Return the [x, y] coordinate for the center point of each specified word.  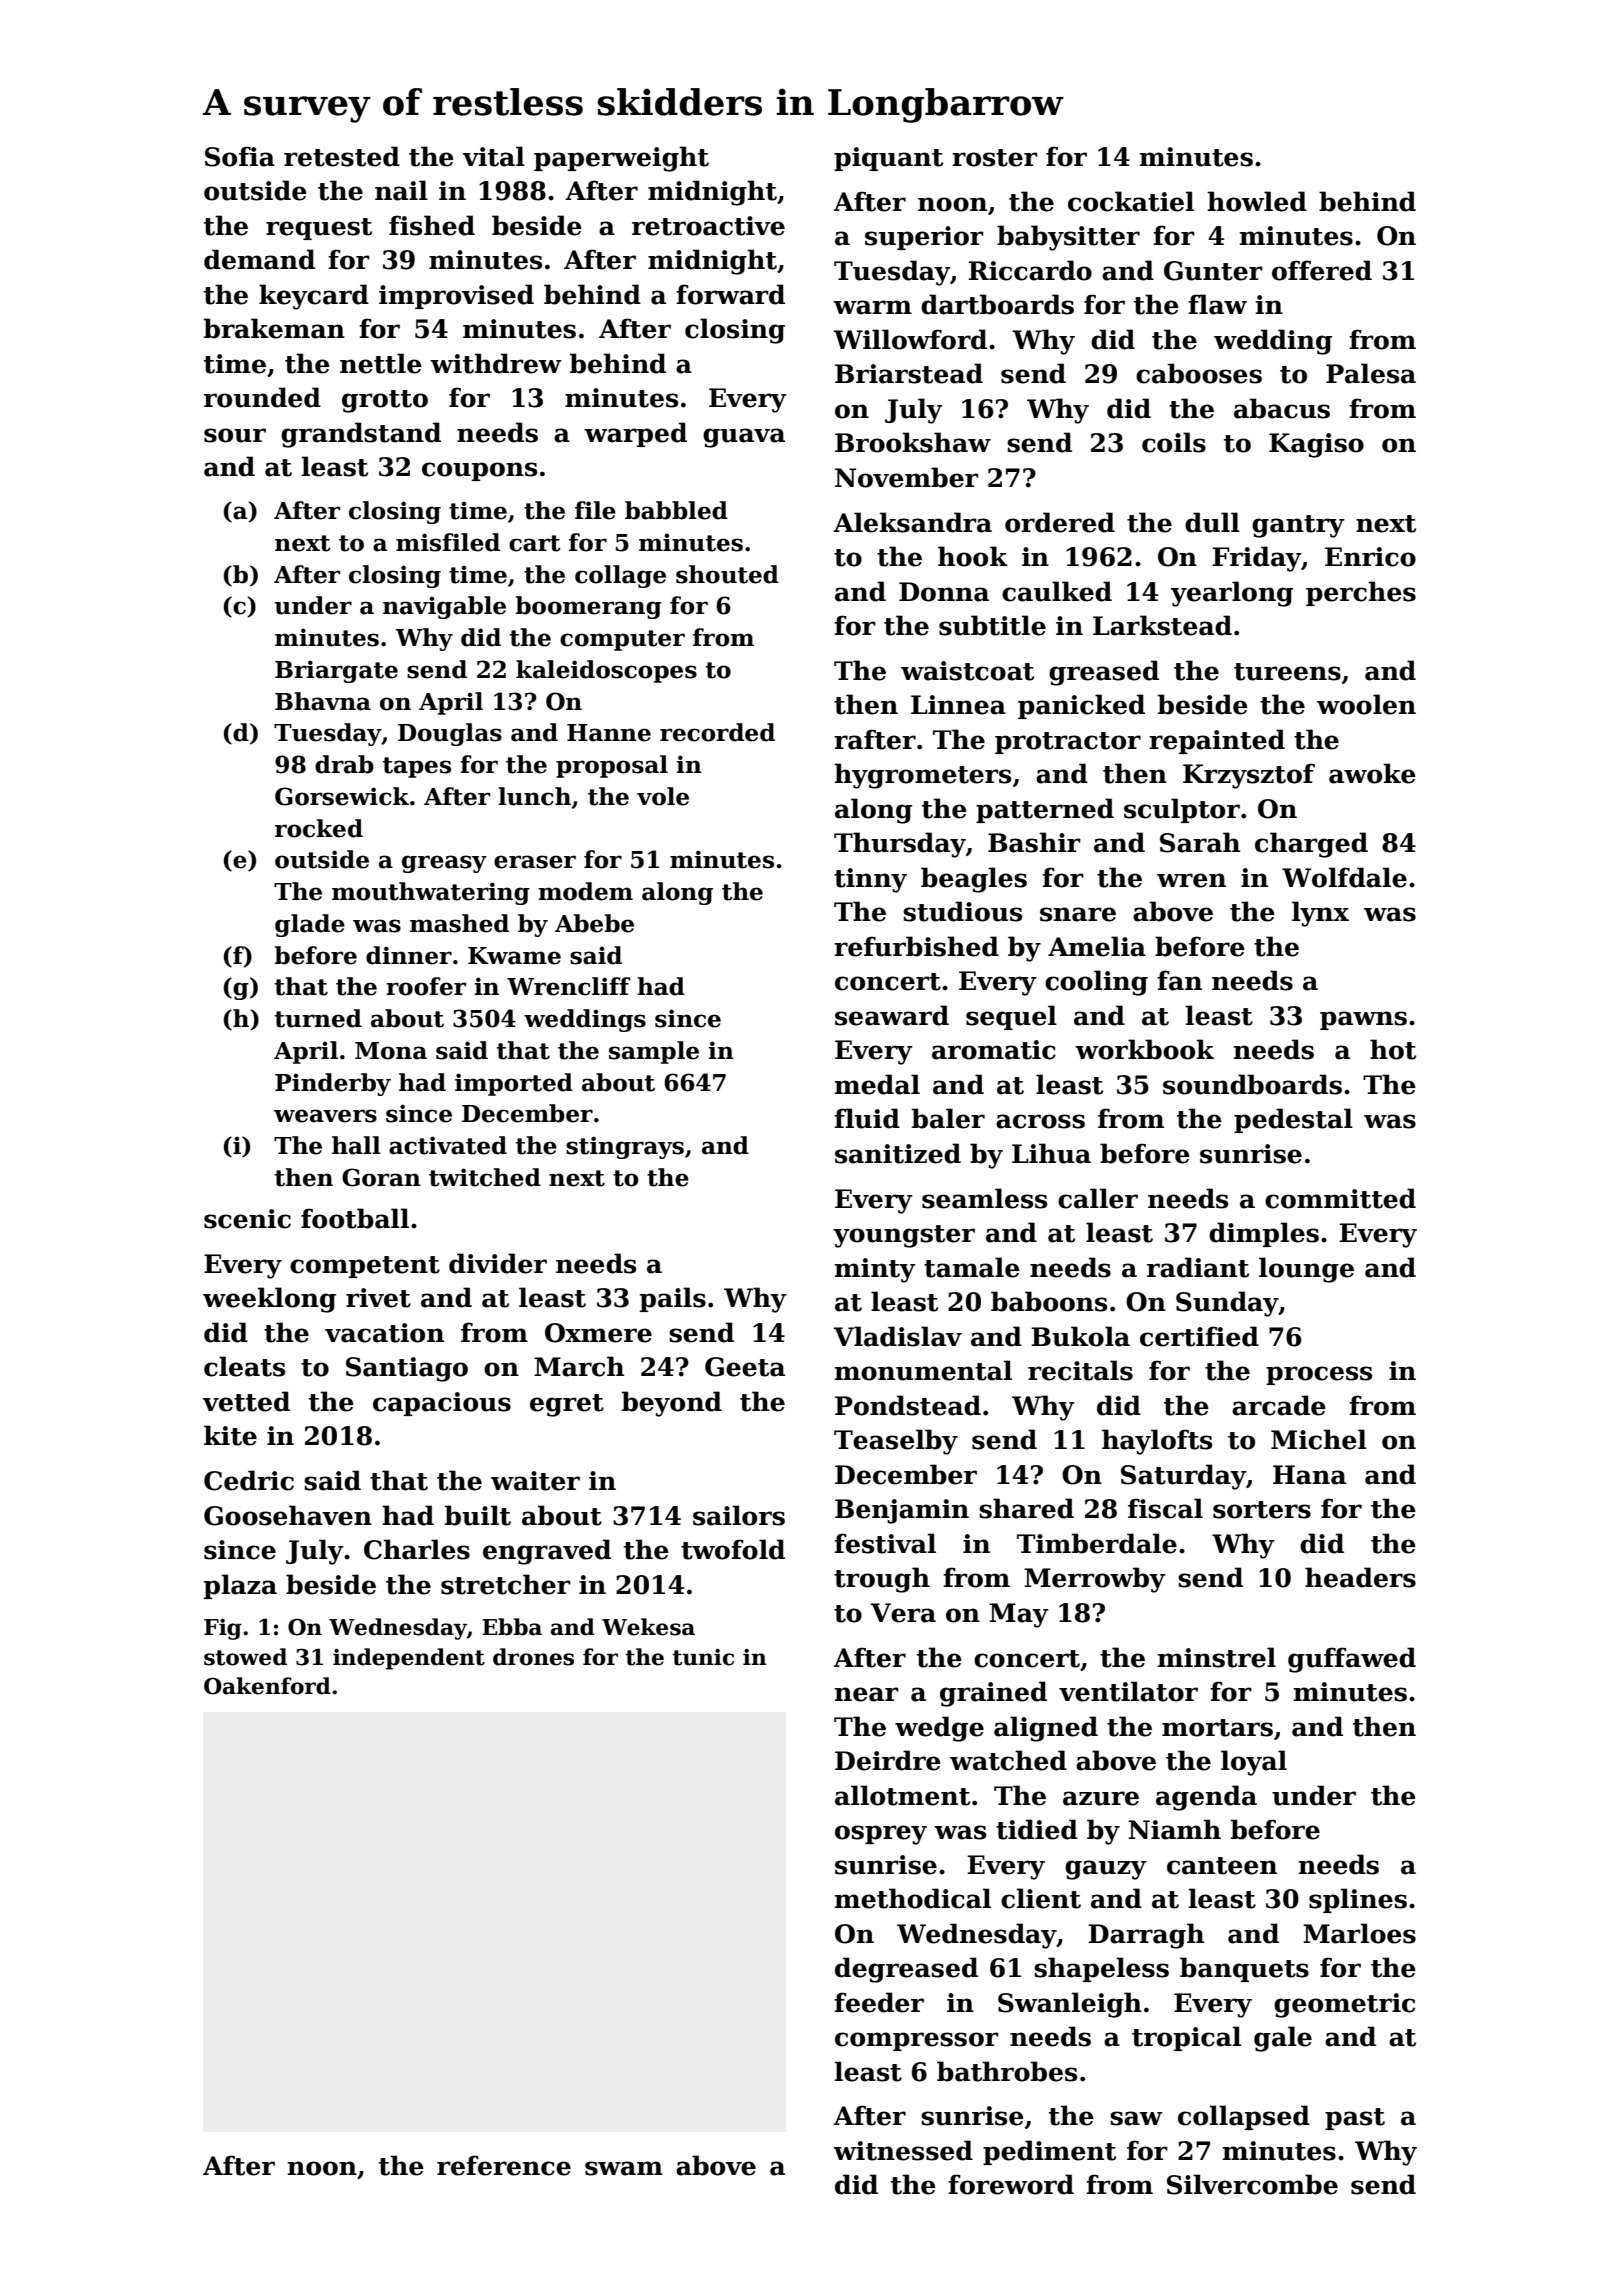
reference [504, 2165]
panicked [1081, 706]
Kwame [514, 956]
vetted [246, 1401]
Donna [944, 592]
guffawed [1352, 1660]
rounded [262, 397]
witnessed [903, 2150]
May [1019, 1615]
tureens [1287, 672]
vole [663, 796]
